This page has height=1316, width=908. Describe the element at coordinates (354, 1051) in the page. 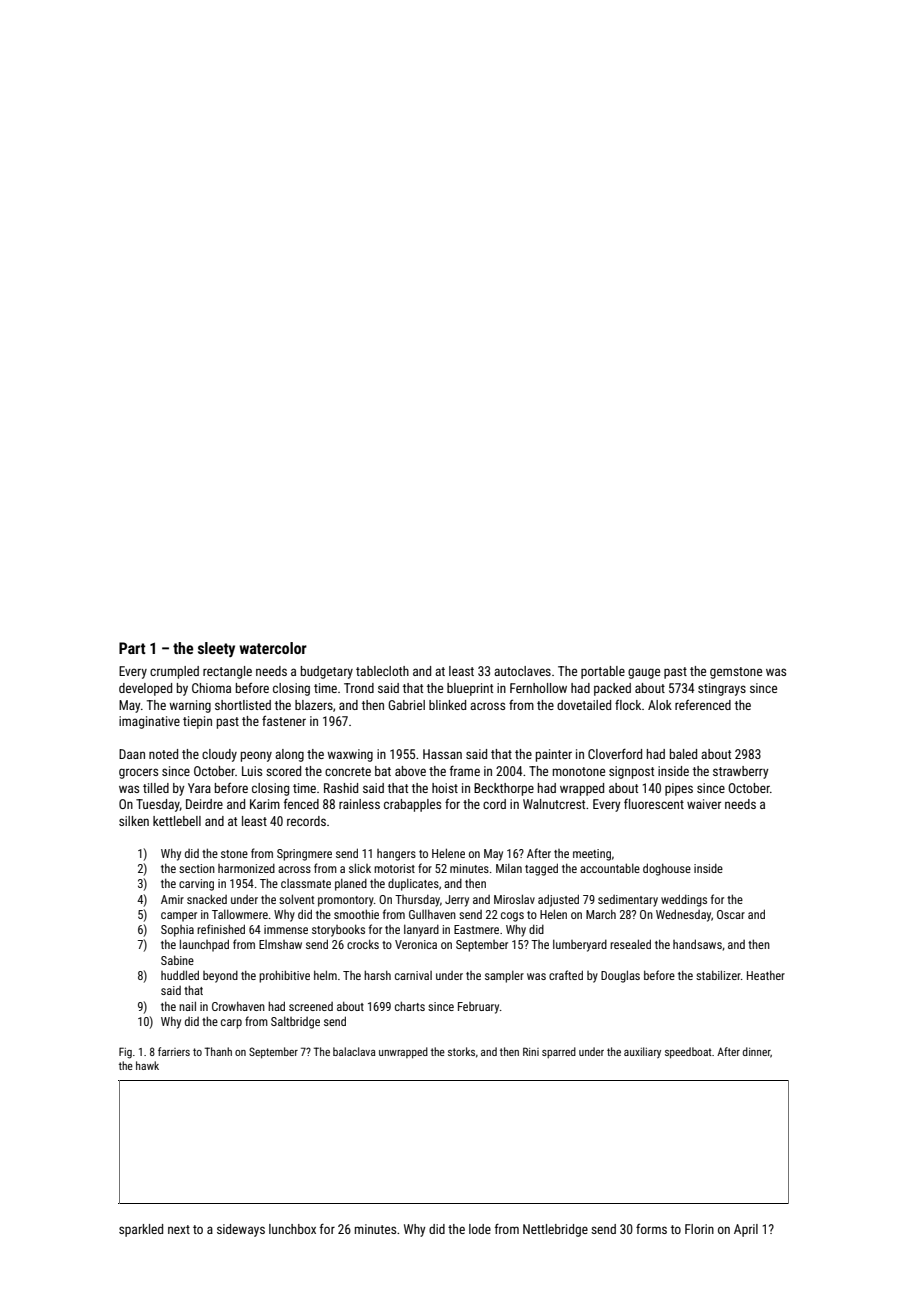

I see `balaclava` at that location.
